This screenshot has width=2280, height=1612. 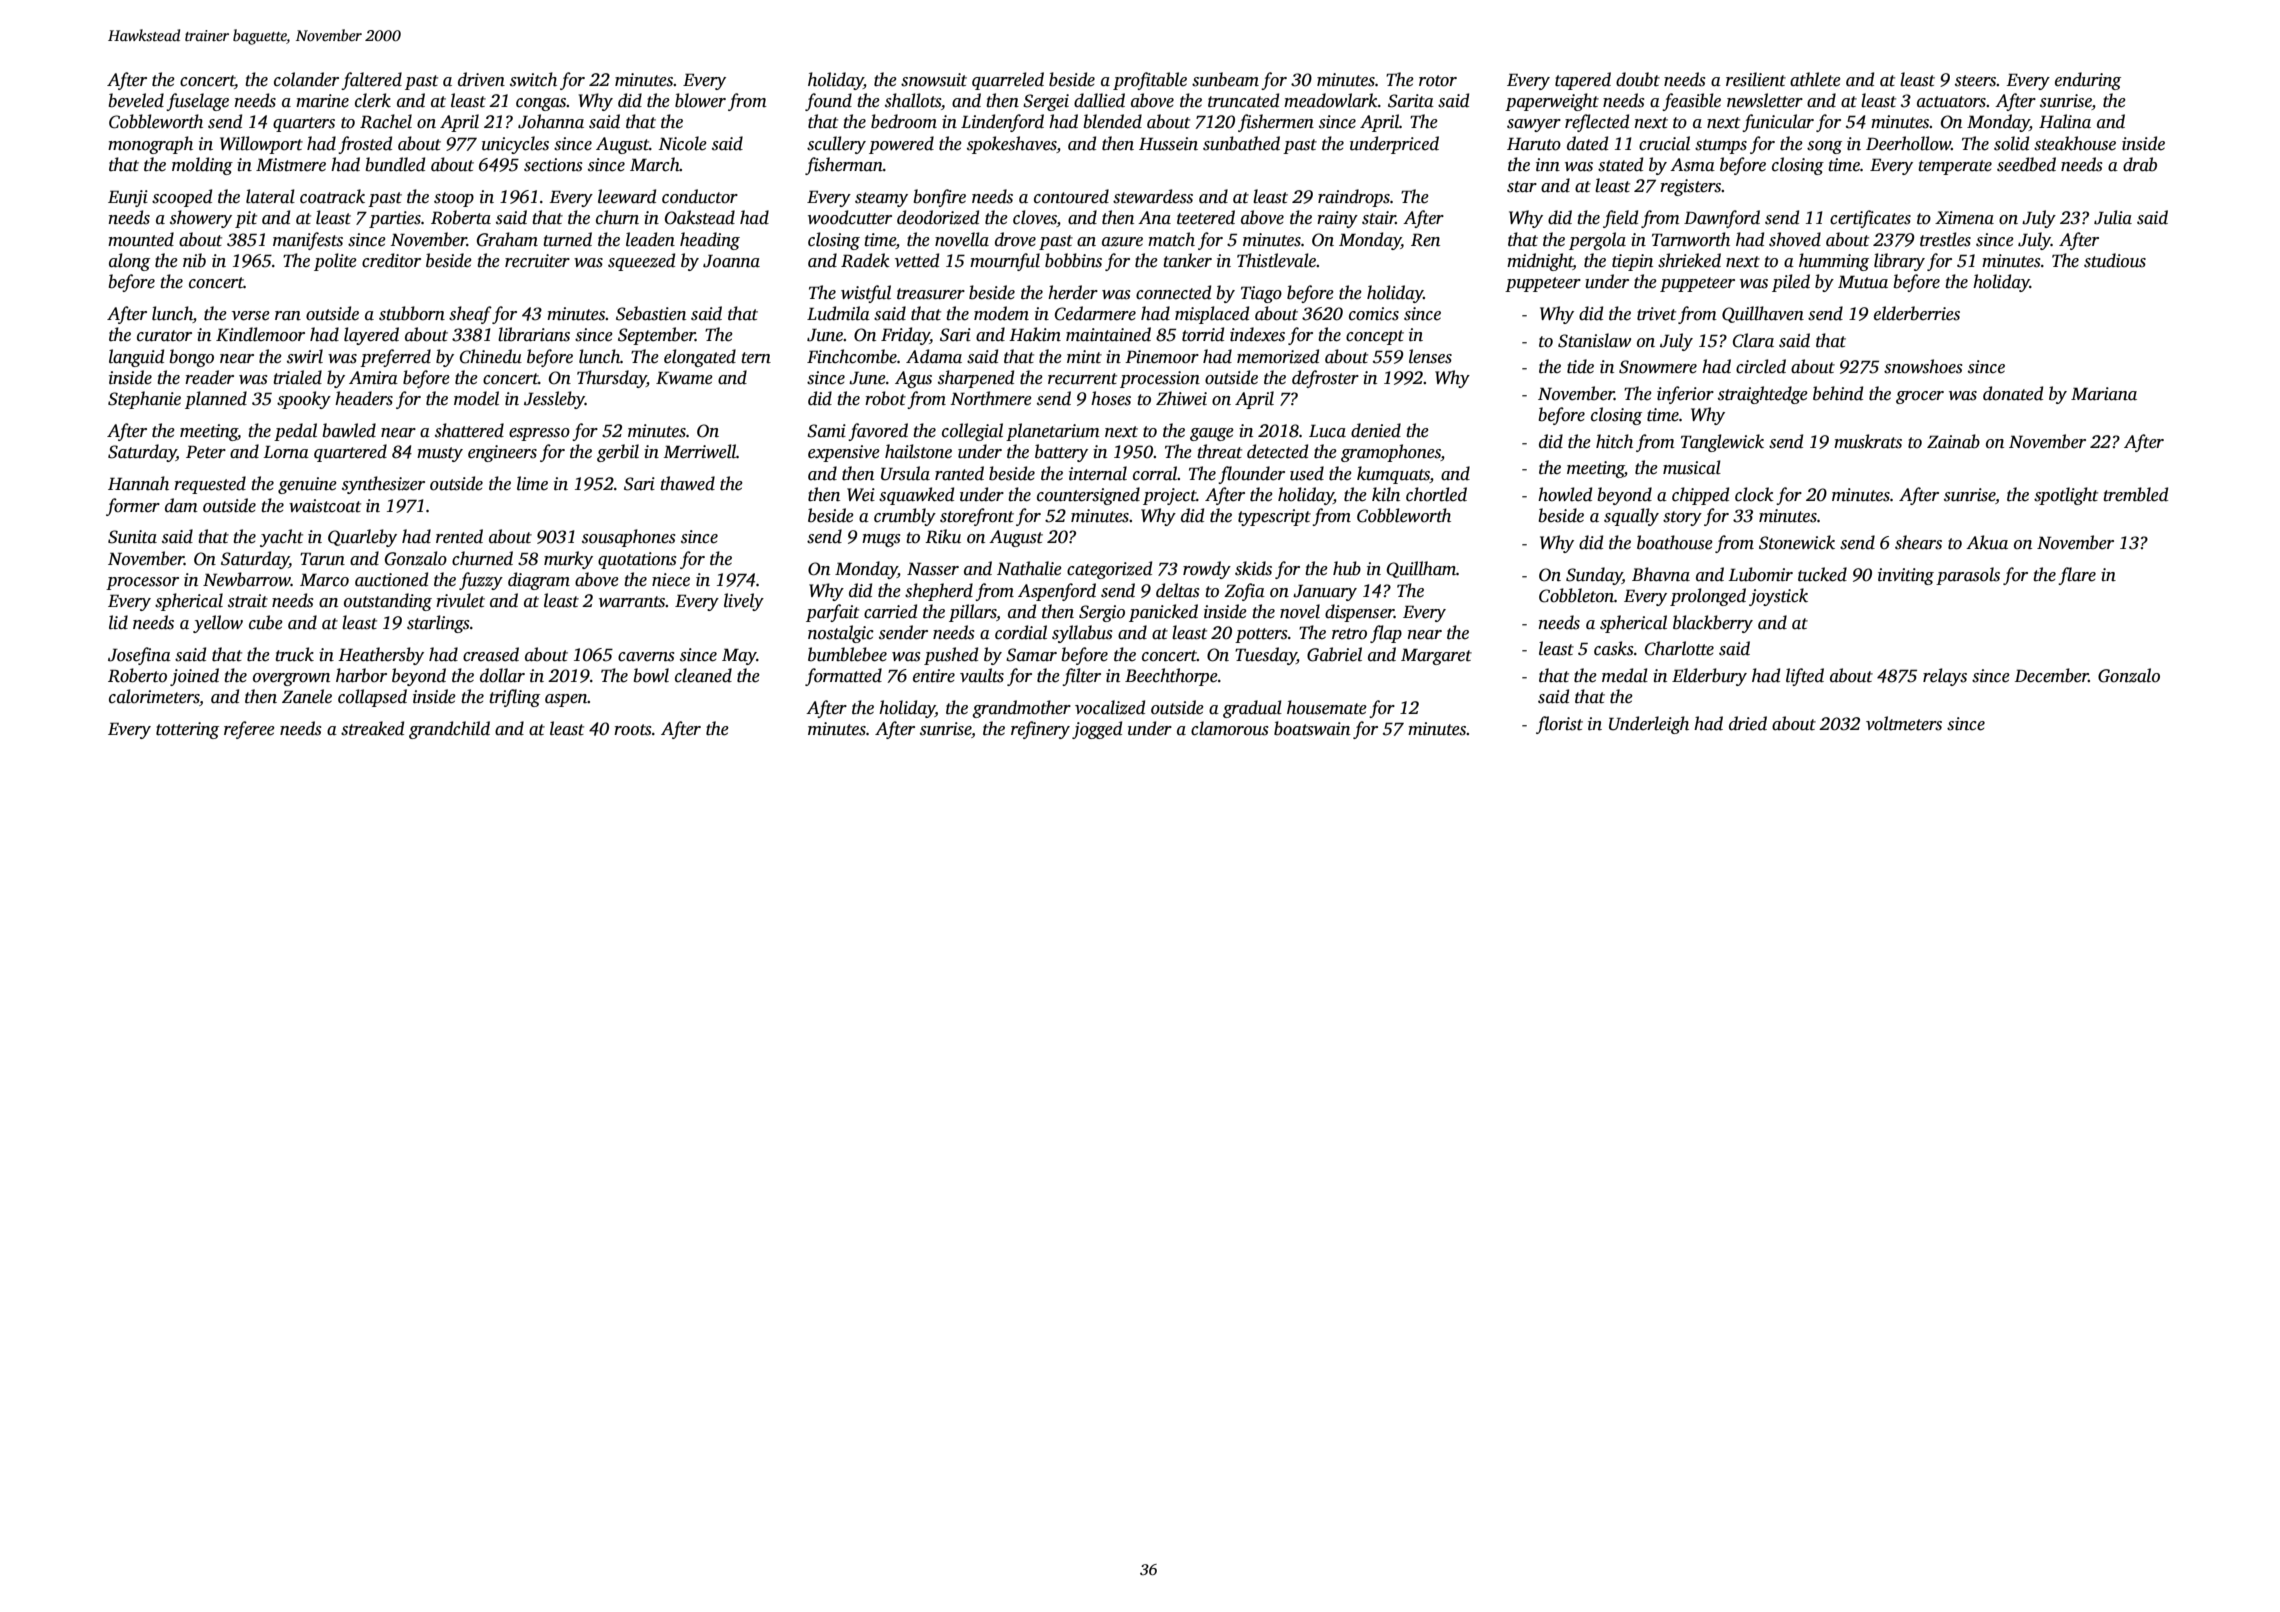 I want to click on typescript, so click(x=1274, y=517).
